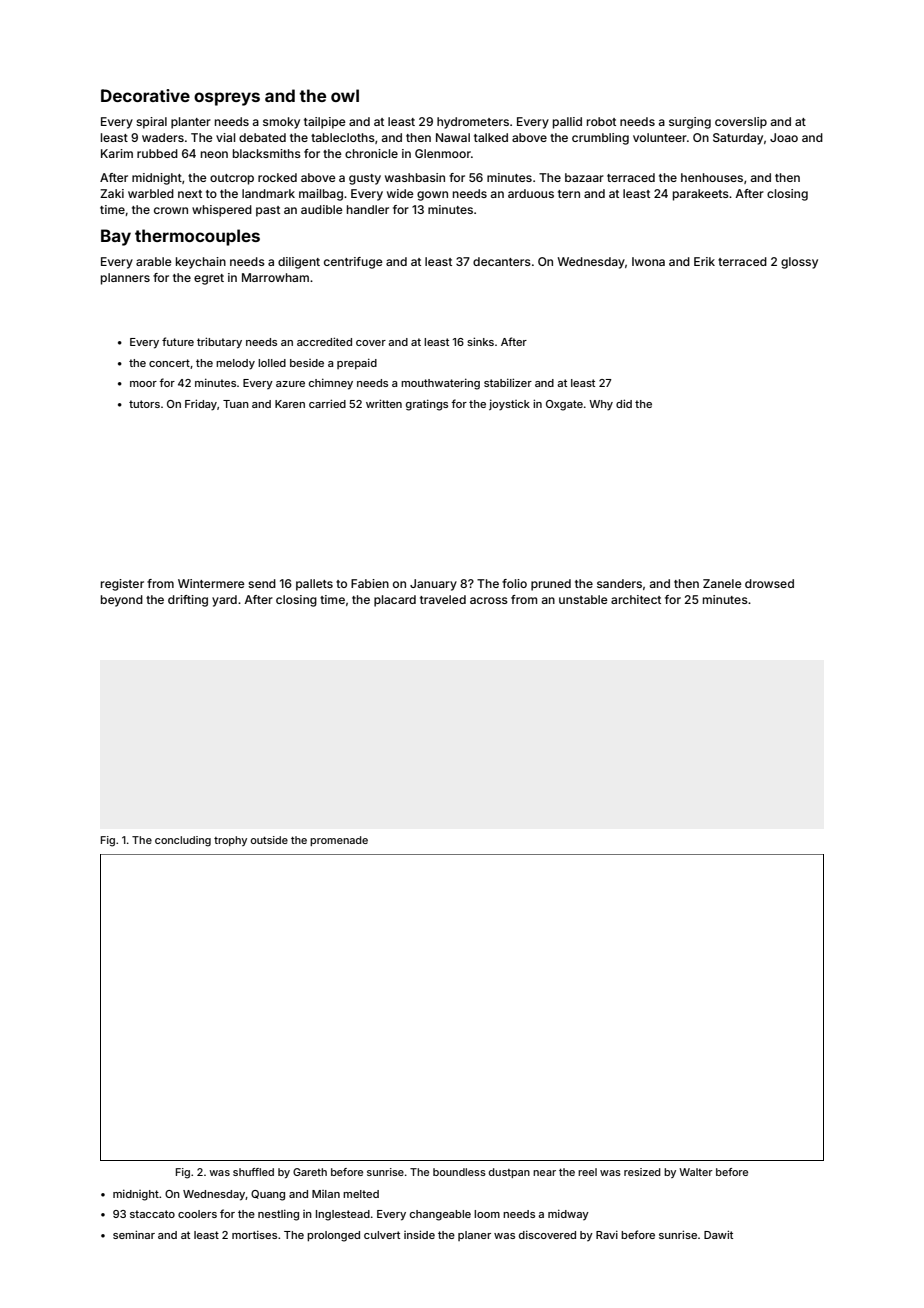  Describe the element at coordinates (395, 601) in the screenshot. I see `placard` at that location.
